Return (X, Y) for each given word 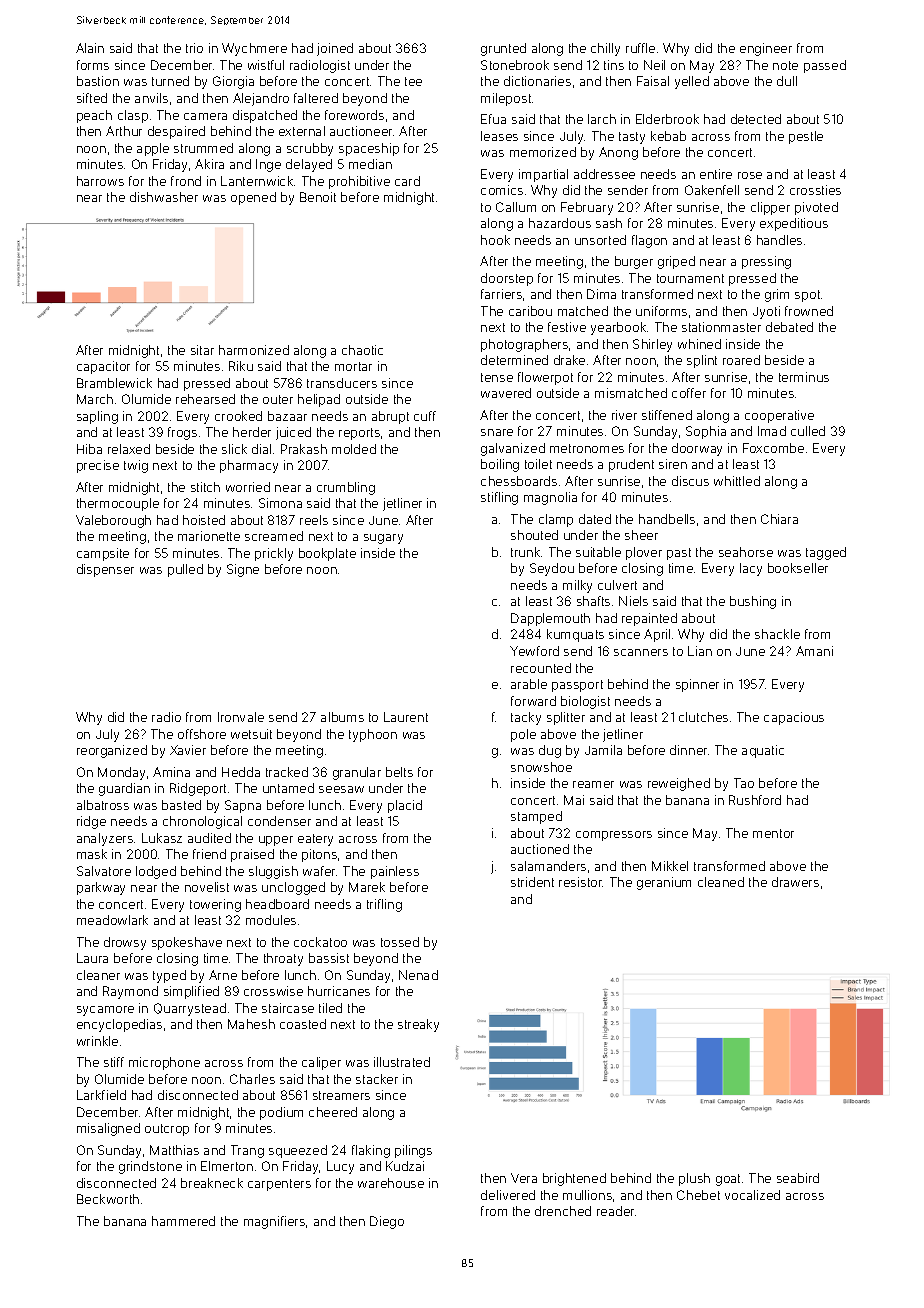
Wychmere (254, 49)
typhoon (373, 735)
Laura (92, 958)
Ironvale (241, 717)
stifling (499, 498)
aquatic (763, 751)
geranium (664, 883)
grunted (503, 49)
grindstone (150, 1167)
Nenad (418, 975)
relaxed (129, 449)
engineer (766, 49)
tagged (826, 553)
